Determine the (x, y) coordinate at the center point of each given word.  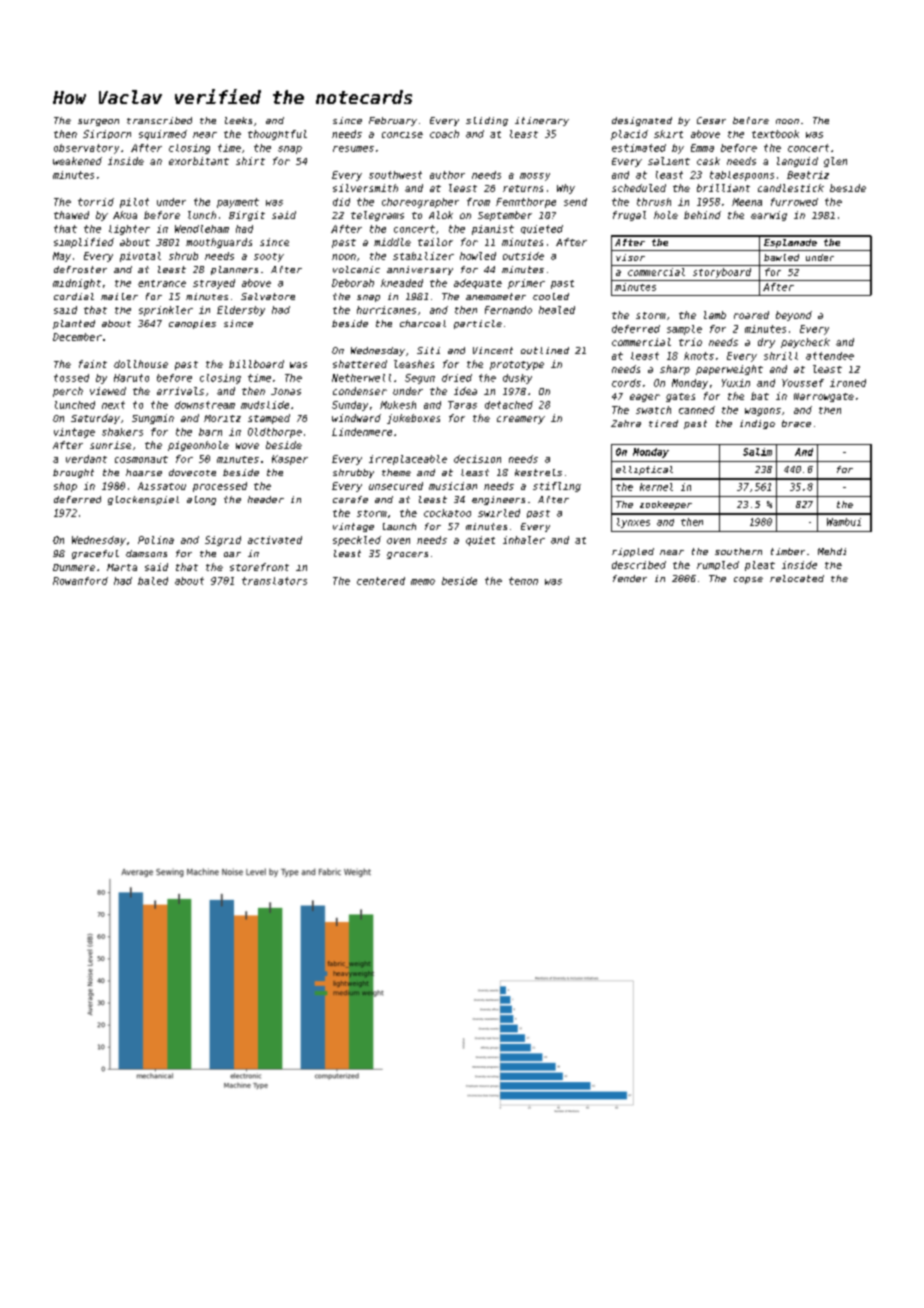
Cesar (711, 120)
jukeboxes (413, 419)
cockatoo (447, 513)
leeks (238, 120)
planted (74, 324)
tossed (71, 378)
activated (275, 540)
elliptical (644, 470)
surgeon (98, 122)
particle (478, 324)
